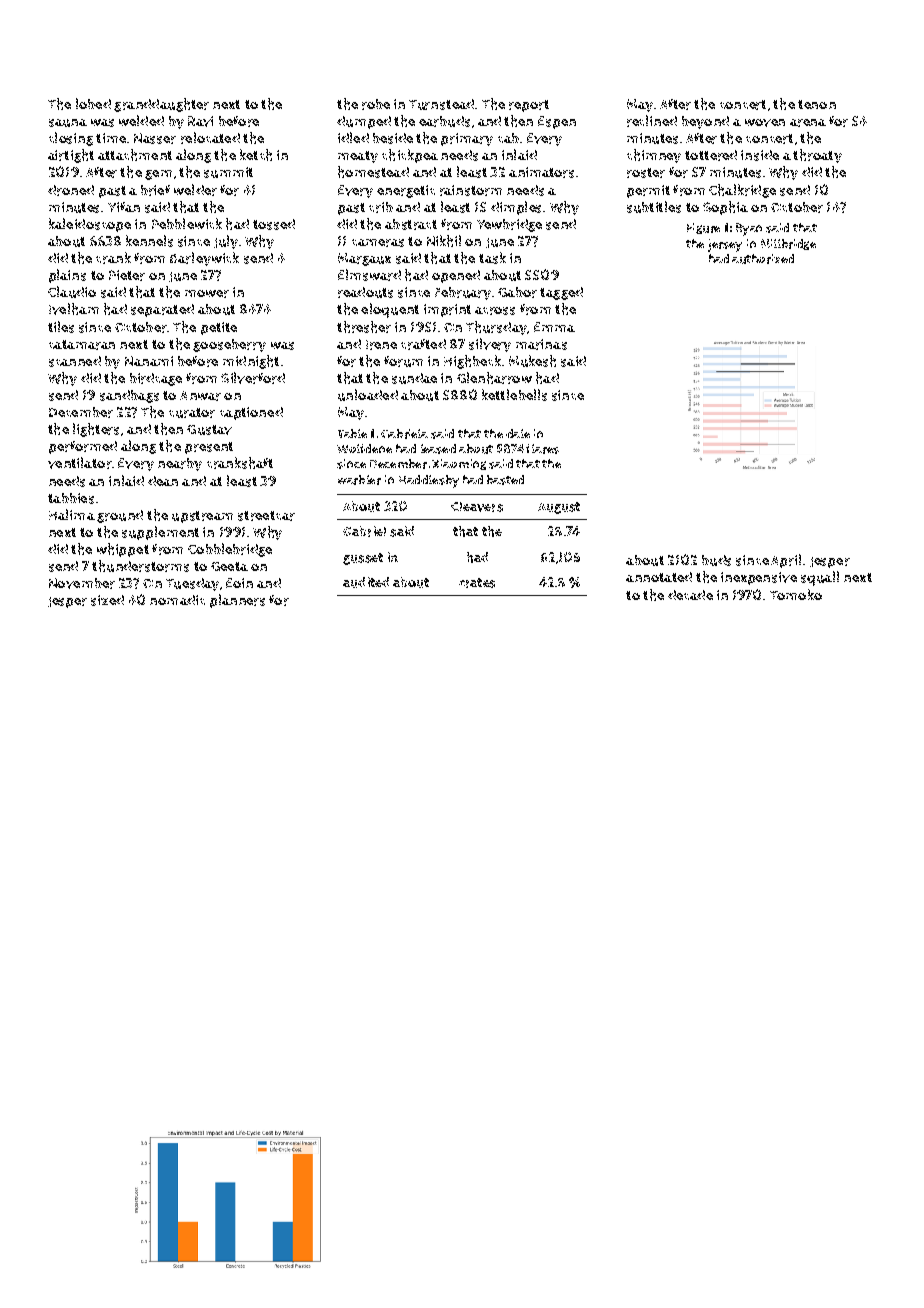  I want to click on droned, so click(71, 190).
